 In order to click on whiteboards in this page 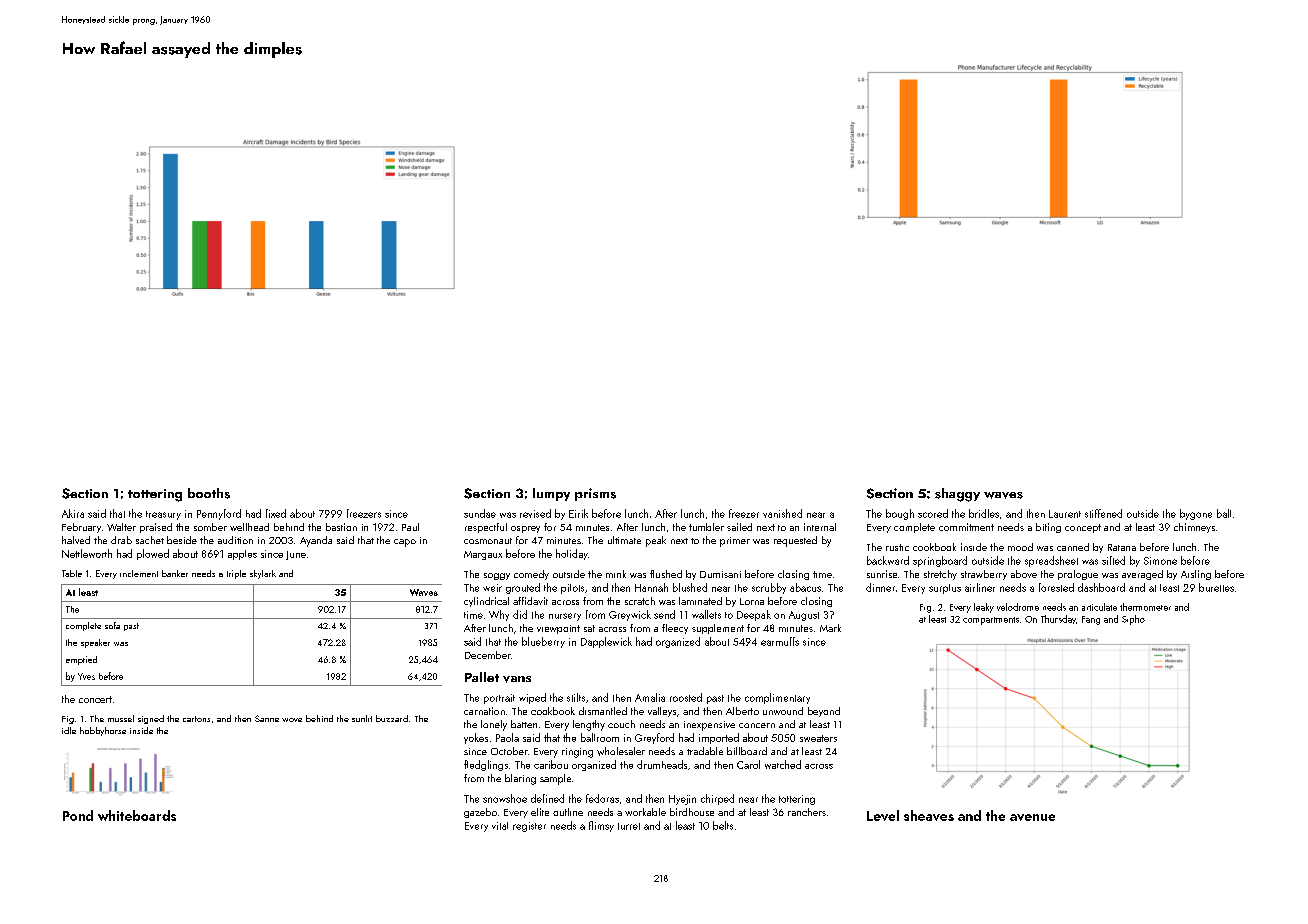, I will do `click(137, 815)`.
